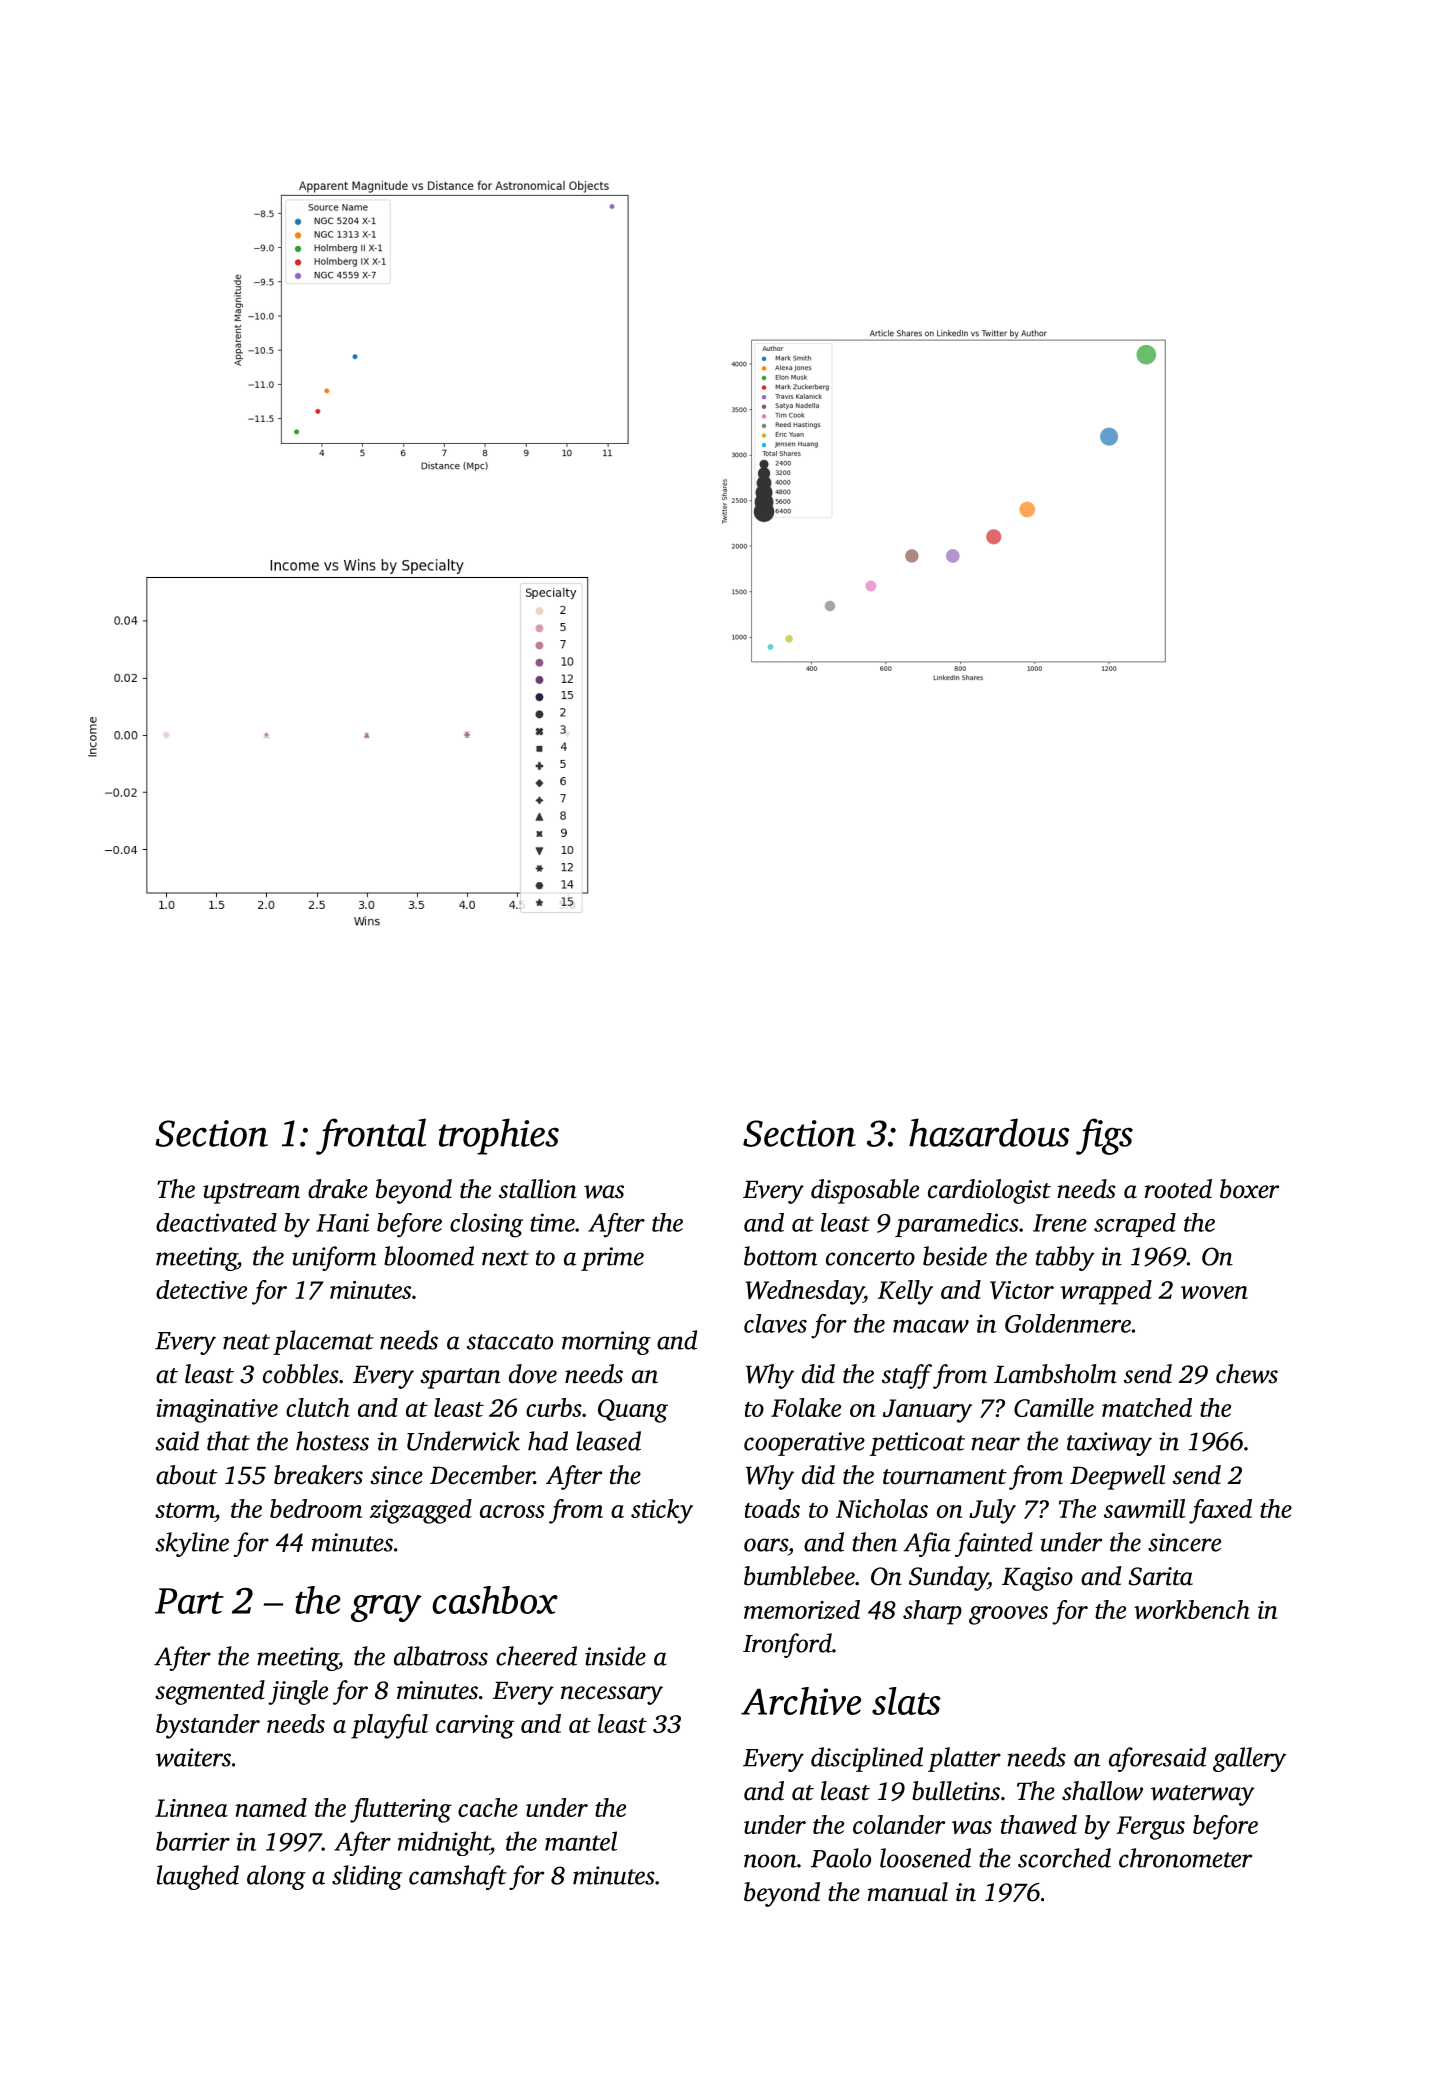  What do you see at coordinates (1249, 1189) in the screenshot?
I see `boxer` at bounding box center [1249, 1189].
